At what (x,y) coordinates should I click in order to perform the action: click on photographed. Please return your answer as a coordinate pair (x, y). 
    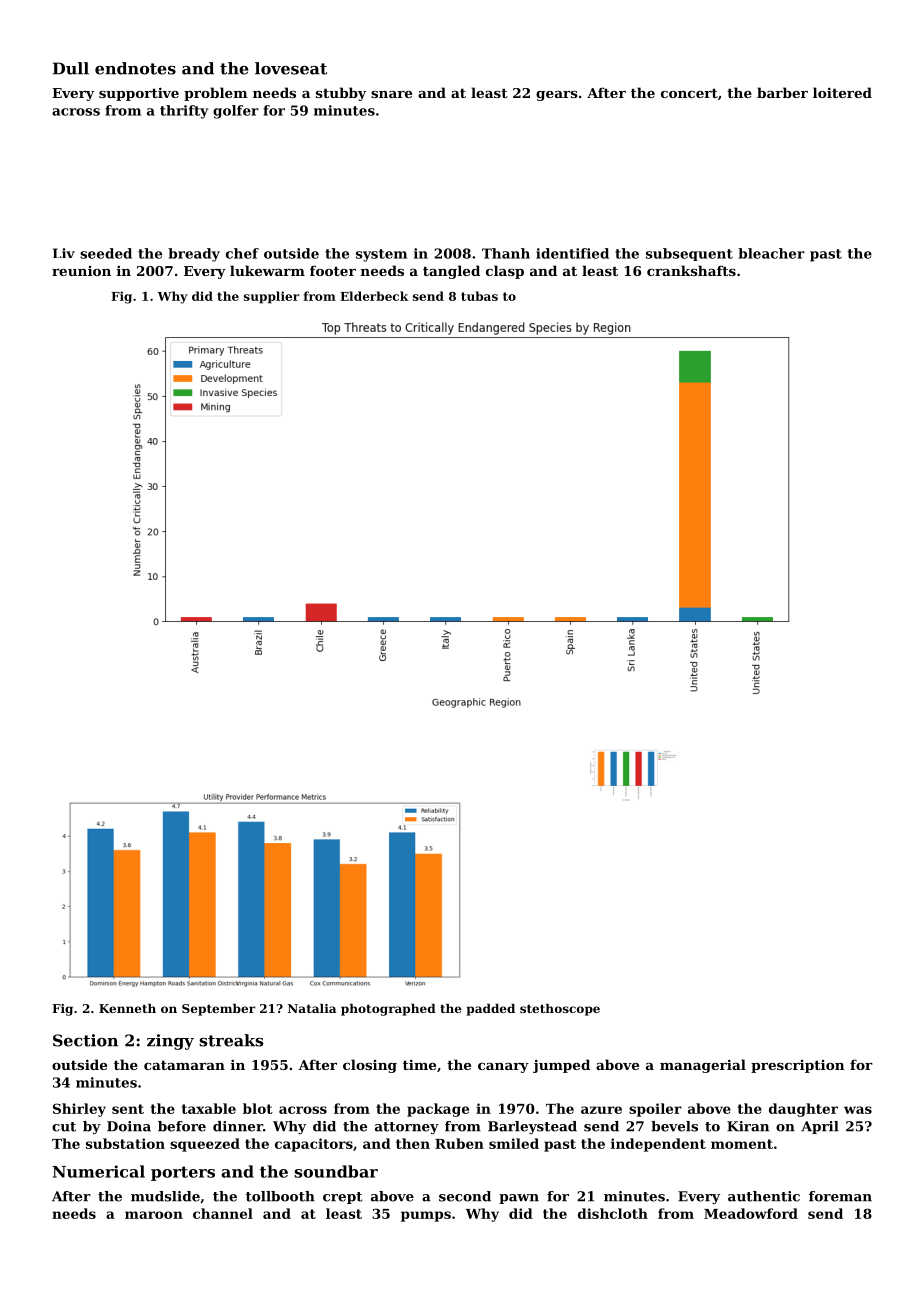
    Looking at the image, I should click on (388, 1010).
